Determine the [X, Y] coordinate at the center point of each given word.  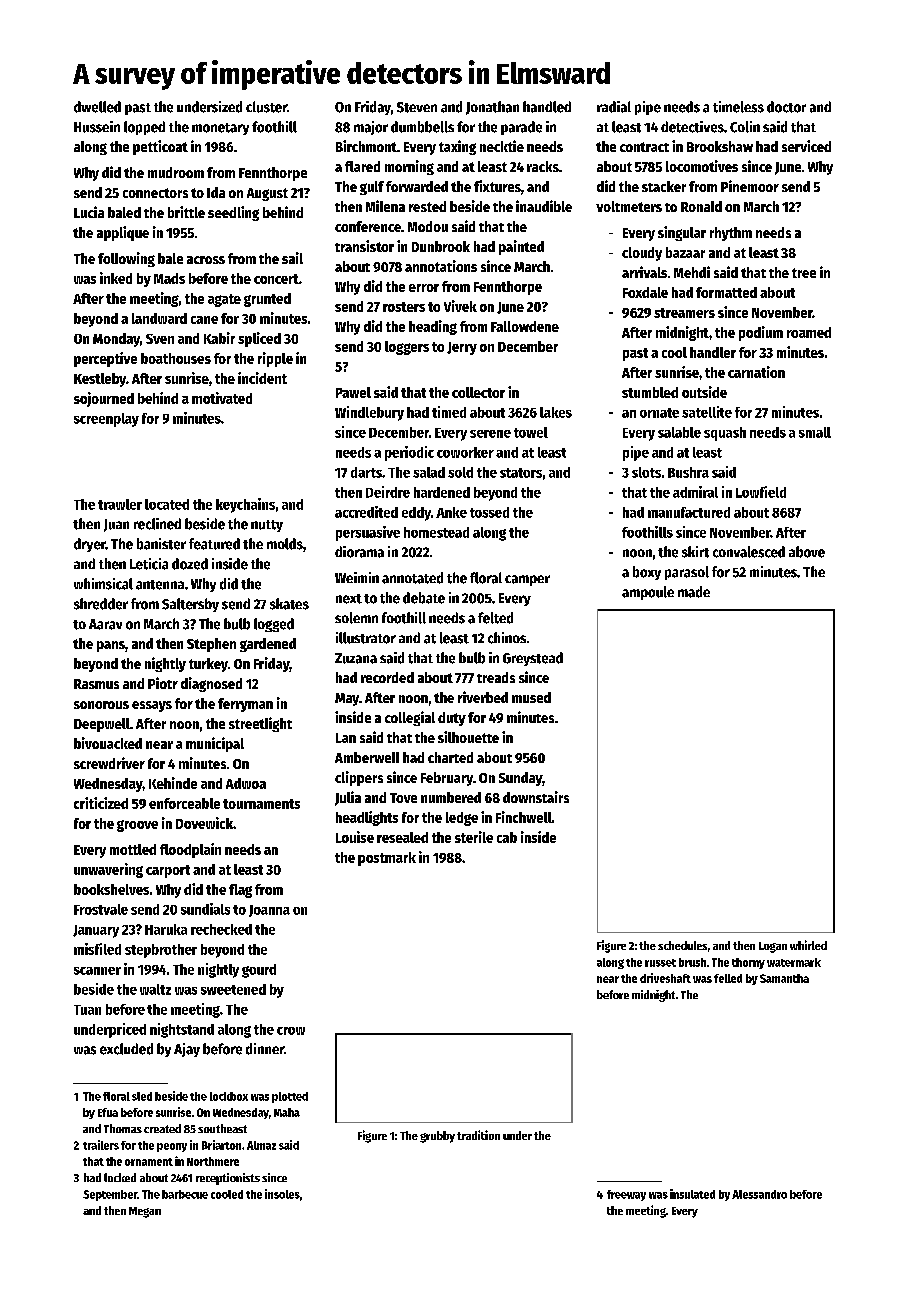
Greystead [533, 659]
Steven [417, 107]
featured [214, 544]
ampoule [648, 593]
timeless [738, 107]
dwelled [97, 107]
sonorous [101, 705]
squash [725, 434]
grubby [437, 1137]
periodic [409, 453]
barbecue [185, 1194]
